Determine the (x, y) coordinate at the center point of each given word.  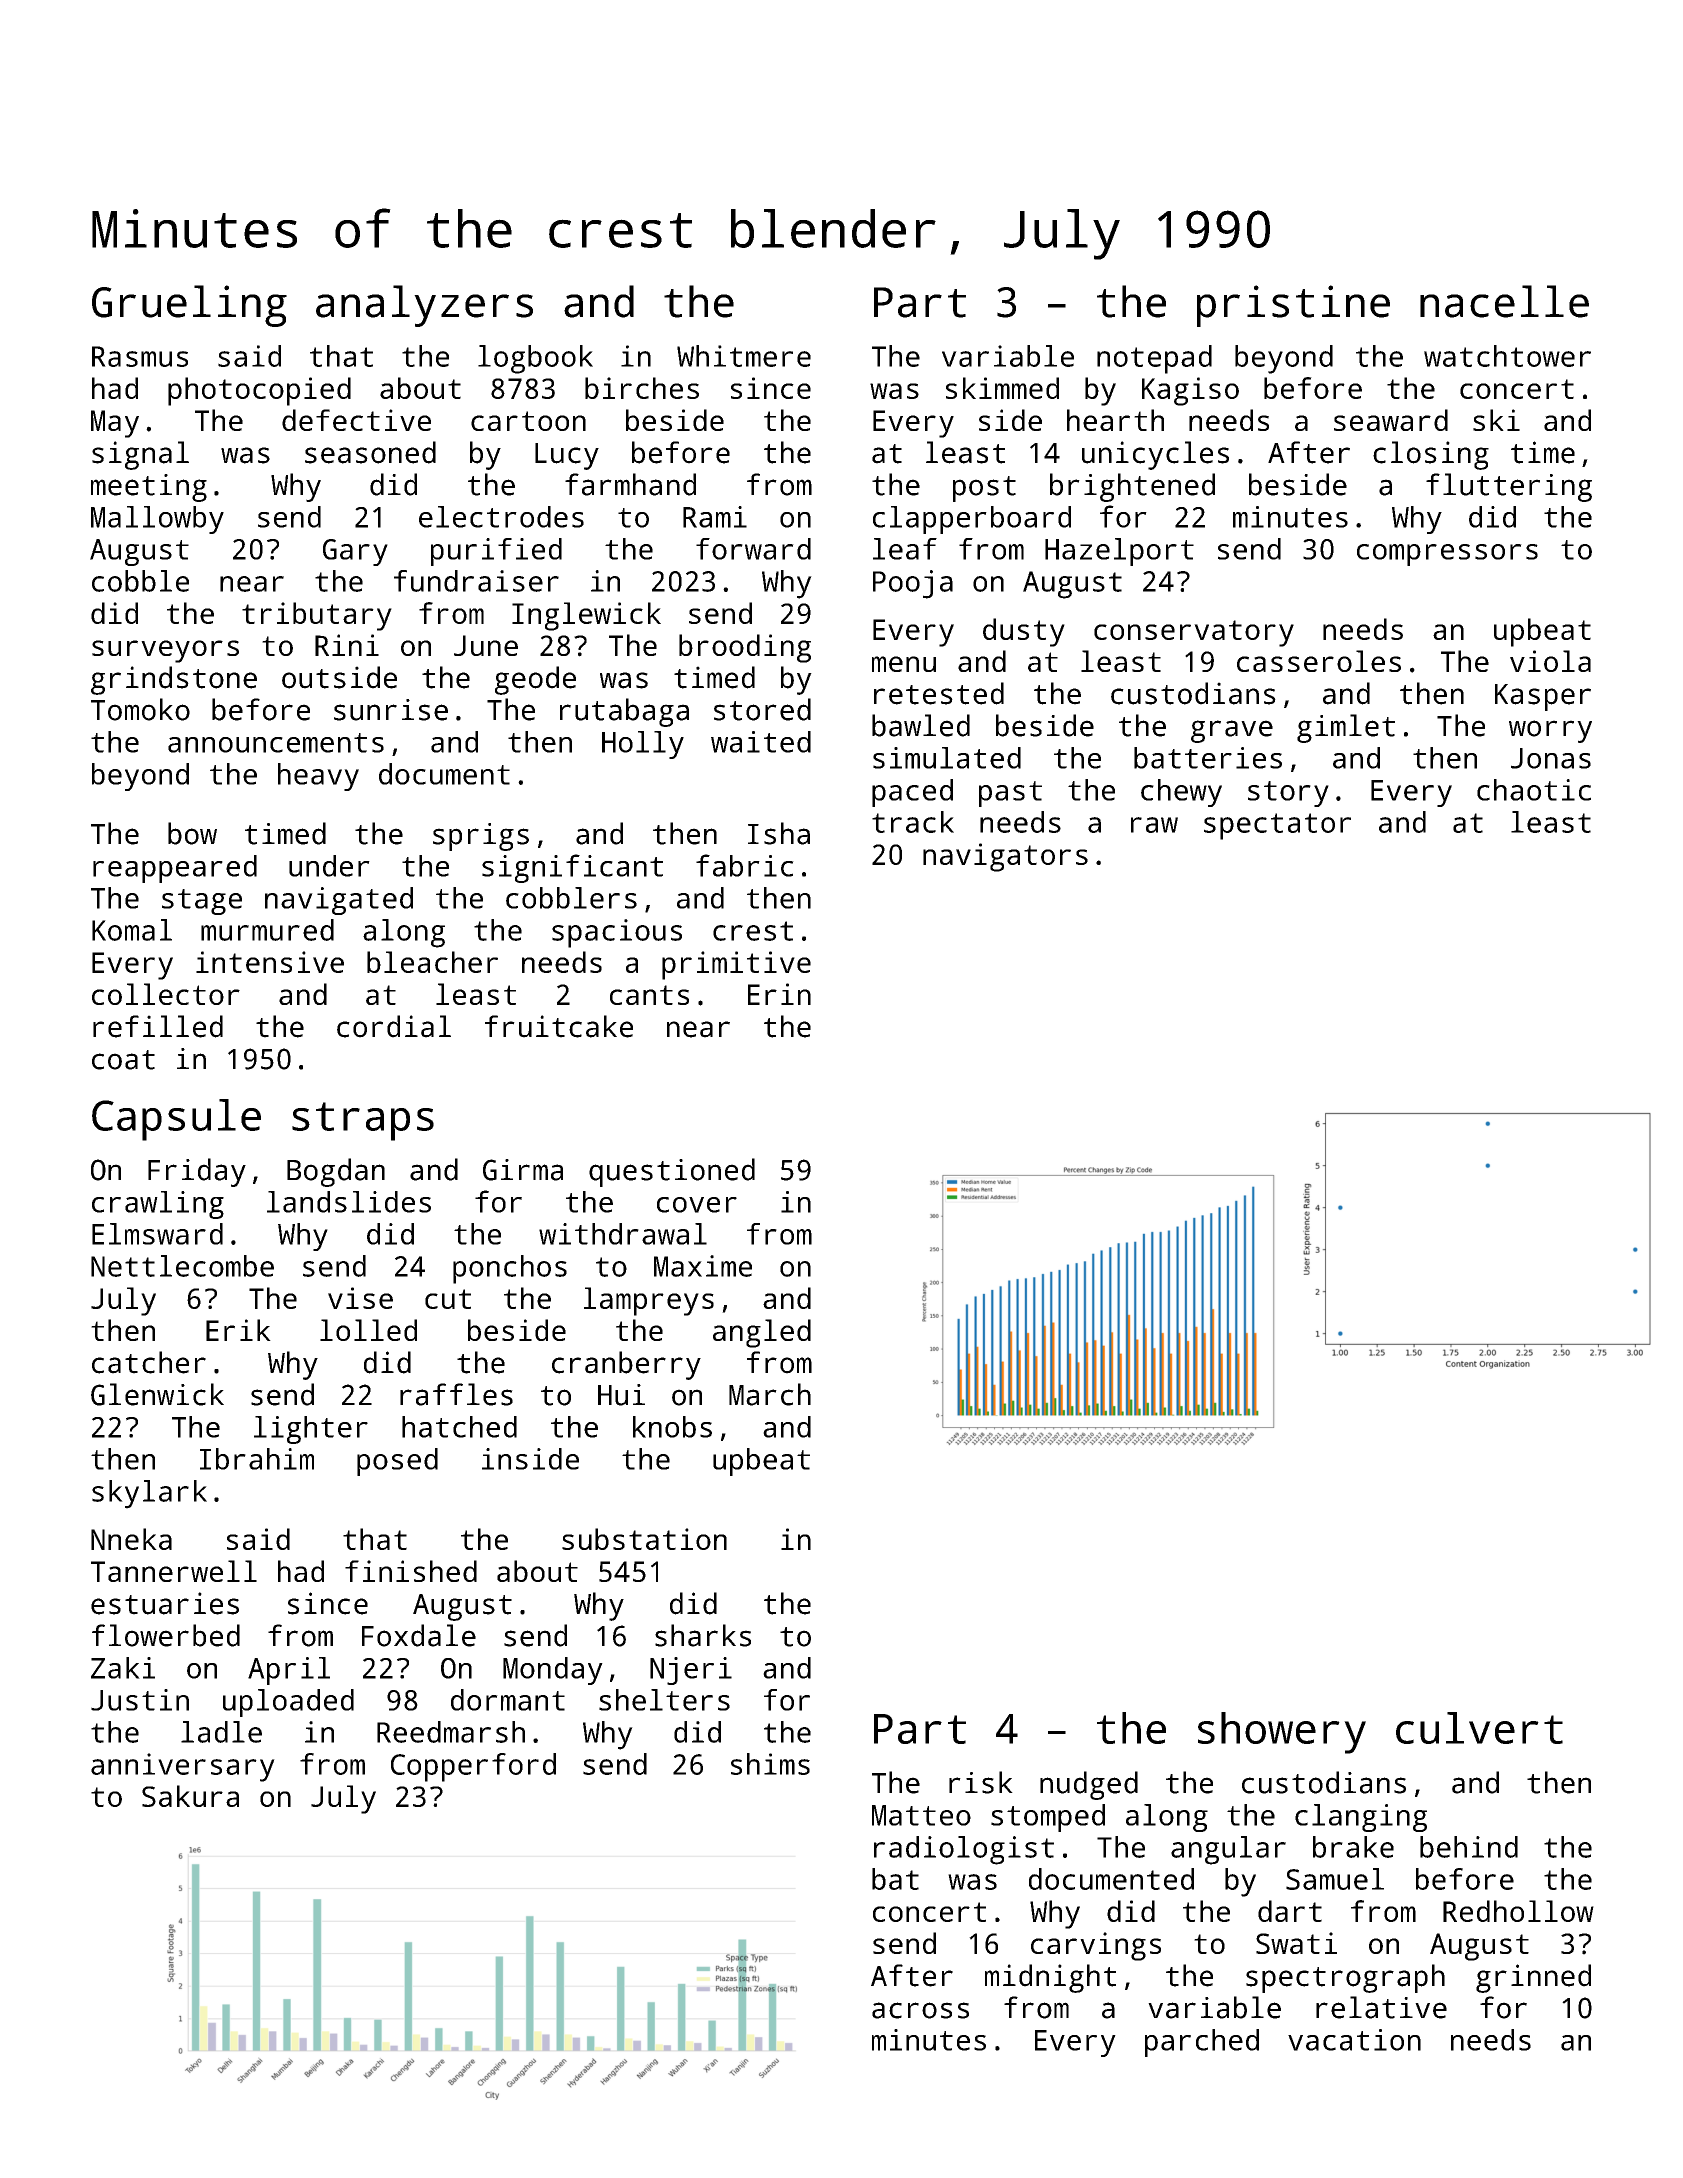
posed (397, 1462)
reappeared (175, 869)
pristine (1293, 306)
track (913, 822)
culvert (1479, 1728)
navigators (1005, 857)
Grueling (189, 306)
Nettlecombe (182, 1266)
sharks (703, 1635)
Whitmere (744, 356)
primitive (736, 965)
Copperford (473, 1767)
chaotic (1534, 790)
